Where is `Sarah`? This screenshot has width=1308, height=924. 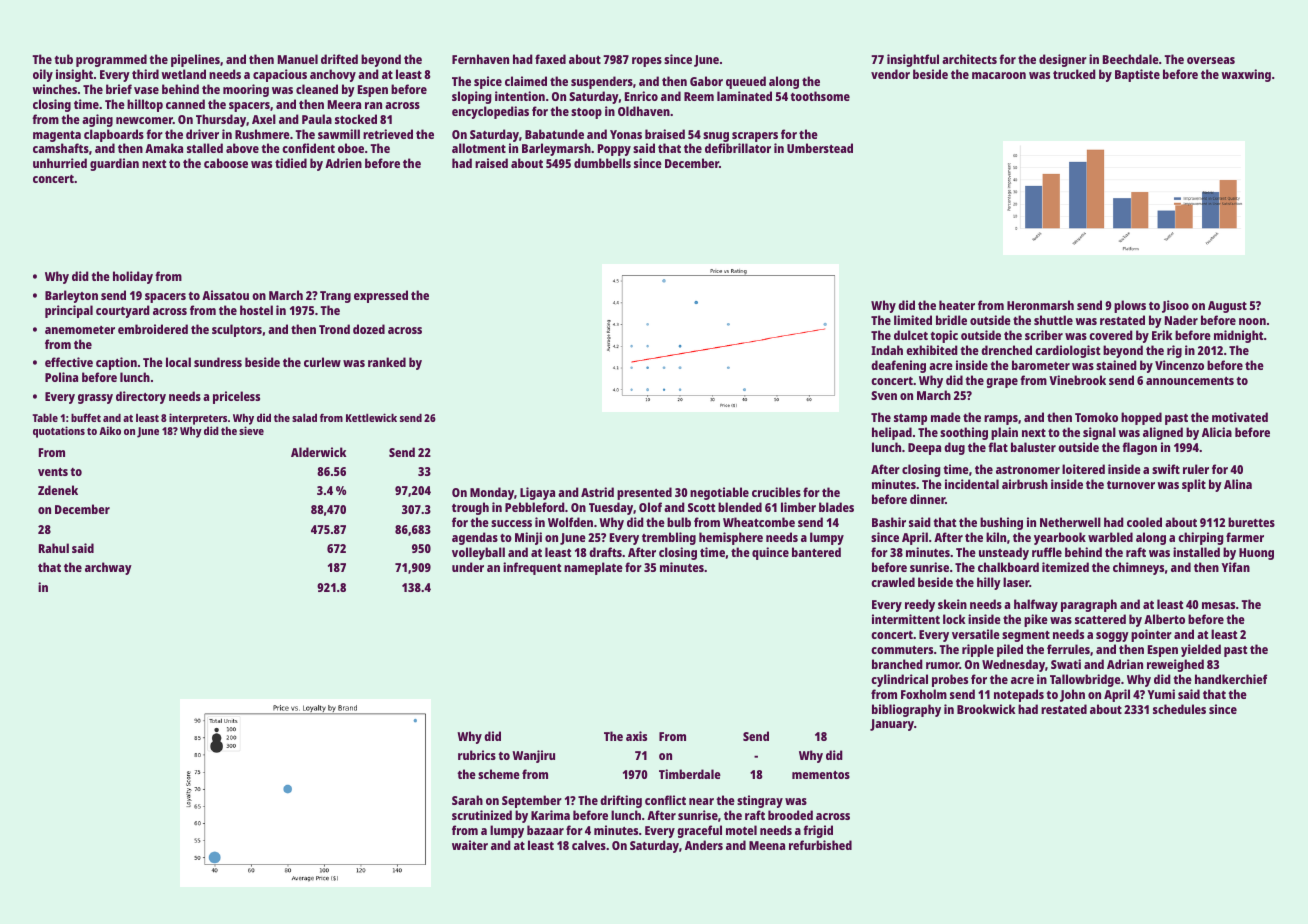
Sarah is located at coordinates (467, 800).
